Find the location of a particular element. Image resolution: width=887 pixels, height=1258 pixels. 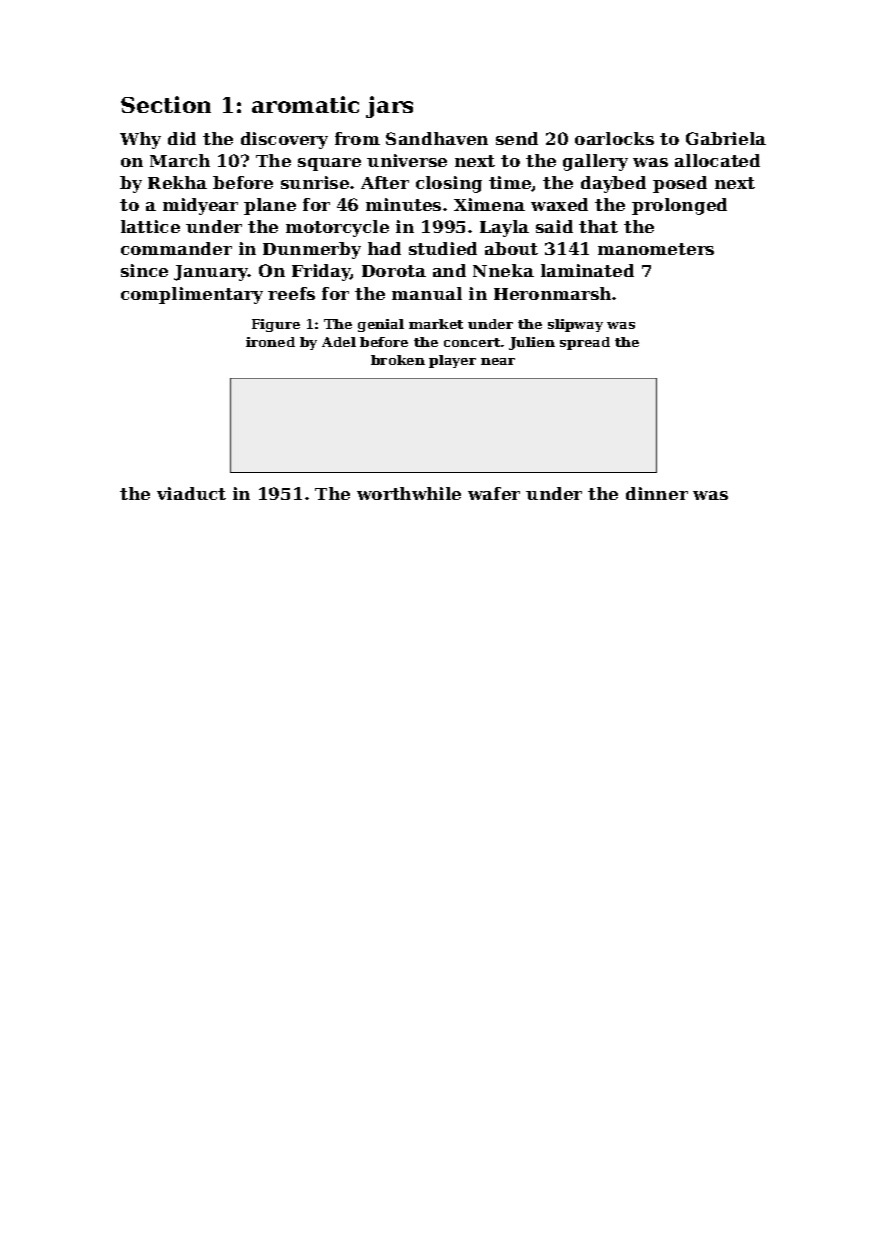

wafer is located at coordinates (494, 493).
